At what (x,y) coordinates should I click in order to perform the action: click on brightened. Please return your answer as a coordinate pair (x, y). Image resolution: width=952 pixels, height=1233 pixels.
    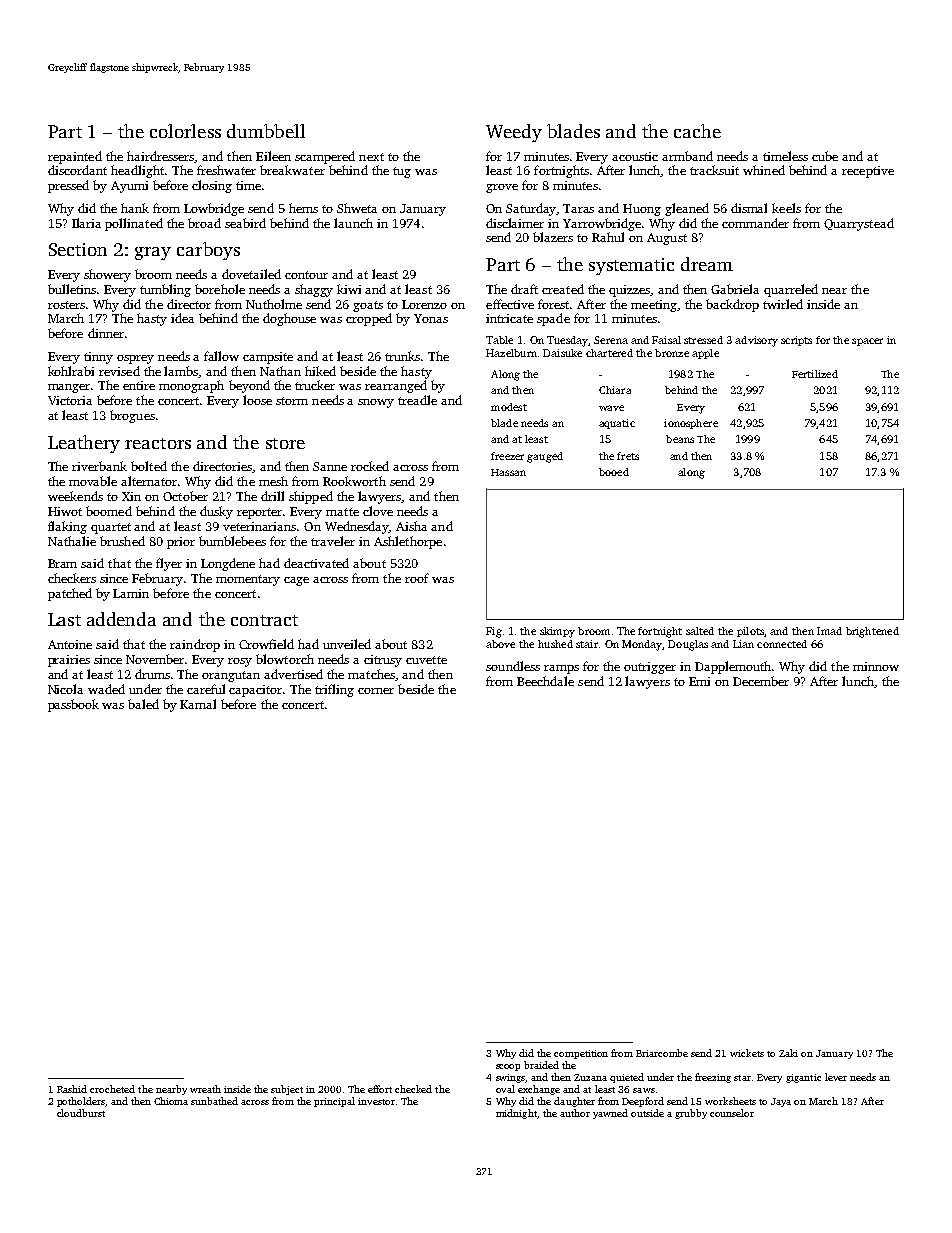
    Looking at the image, I should click on (872, 632).
